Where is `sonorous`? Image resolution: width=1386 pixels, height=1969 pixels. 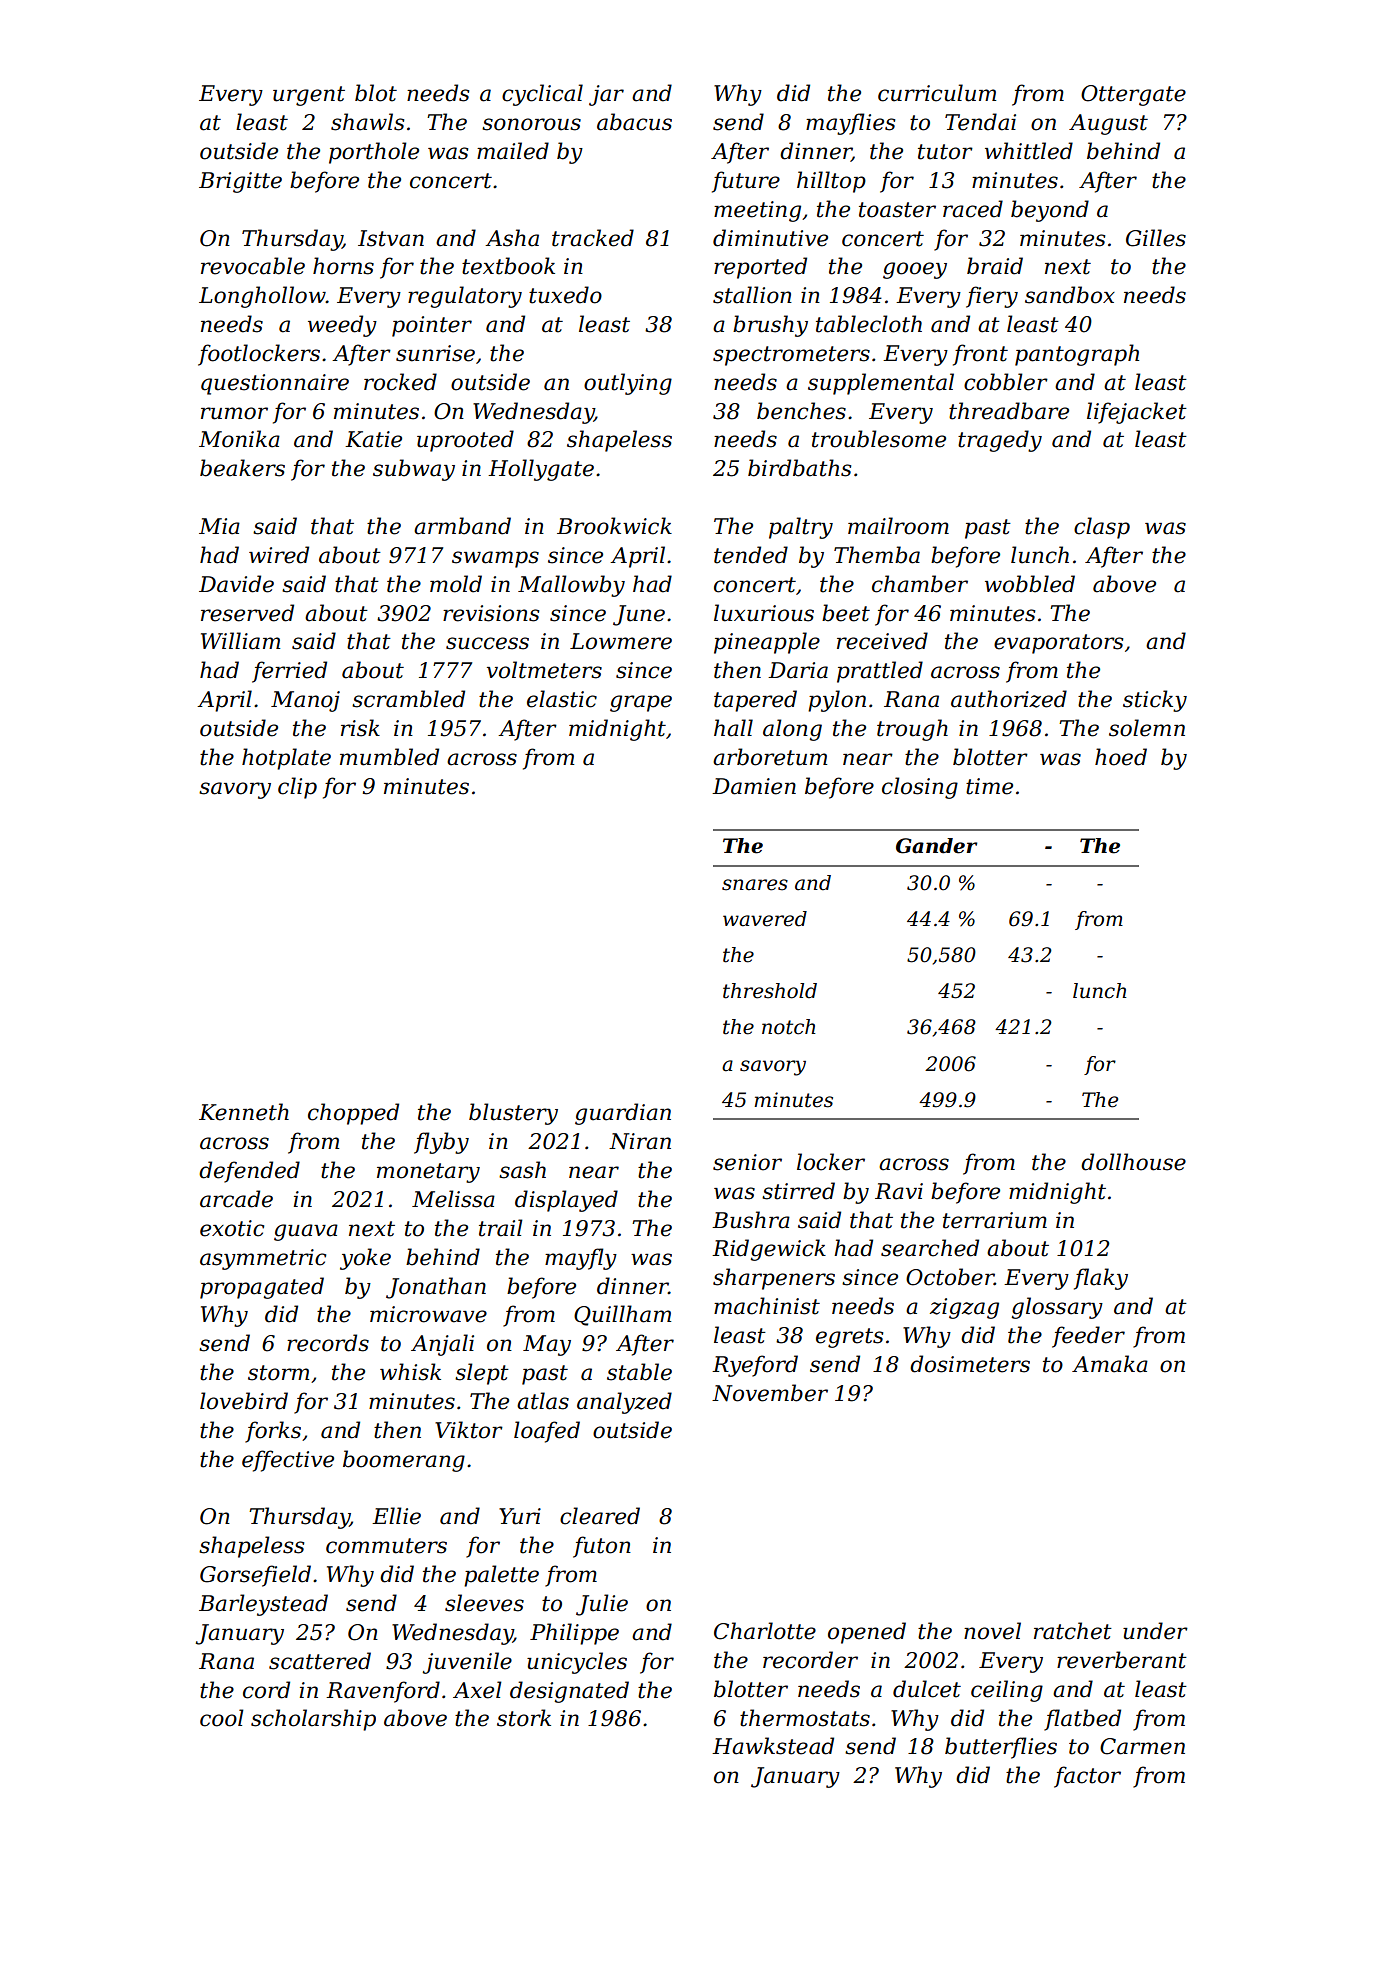 sonorous is located at coordinates (531, 124).
